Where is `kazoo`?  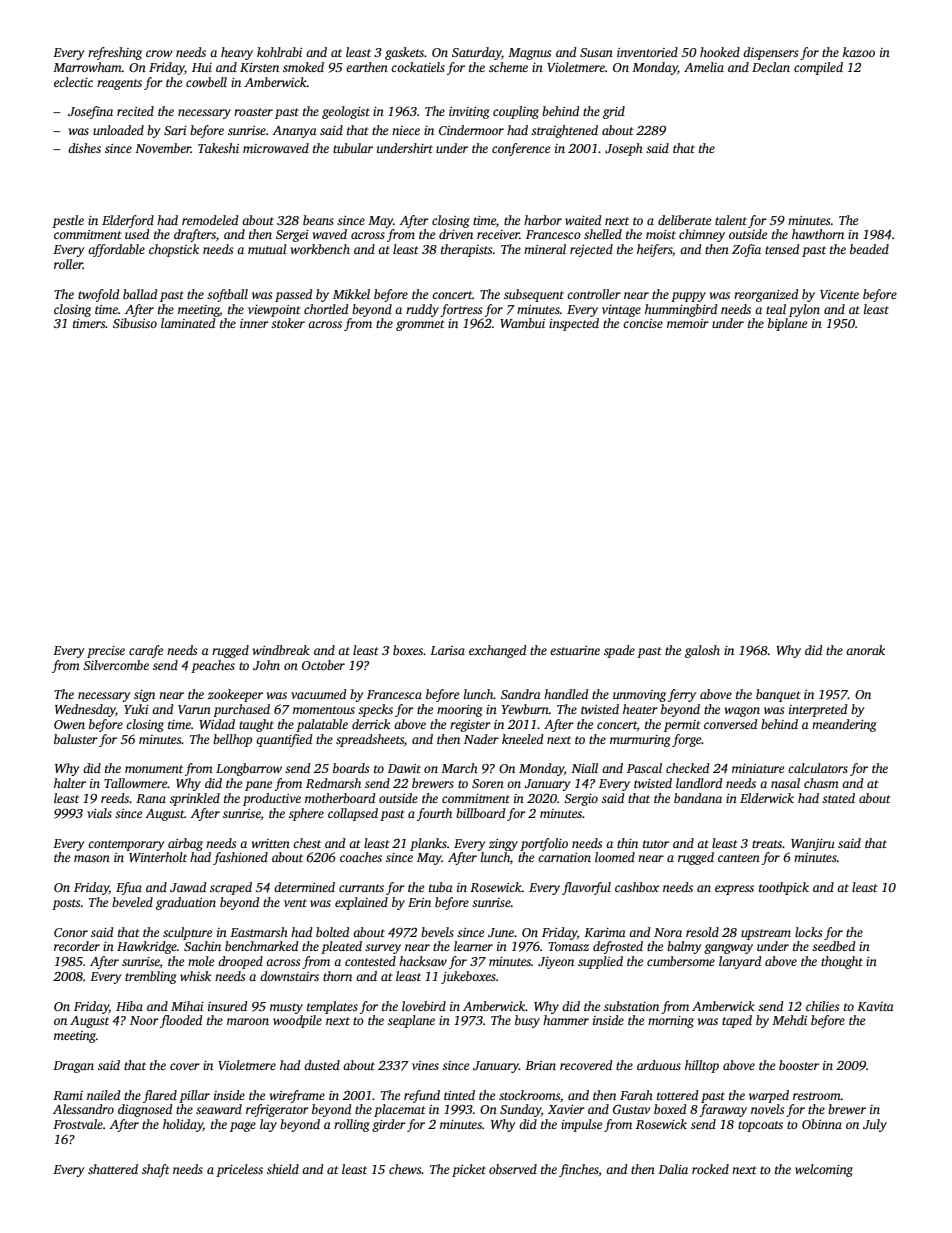 kazoo is located at coordinates (859, 52).
